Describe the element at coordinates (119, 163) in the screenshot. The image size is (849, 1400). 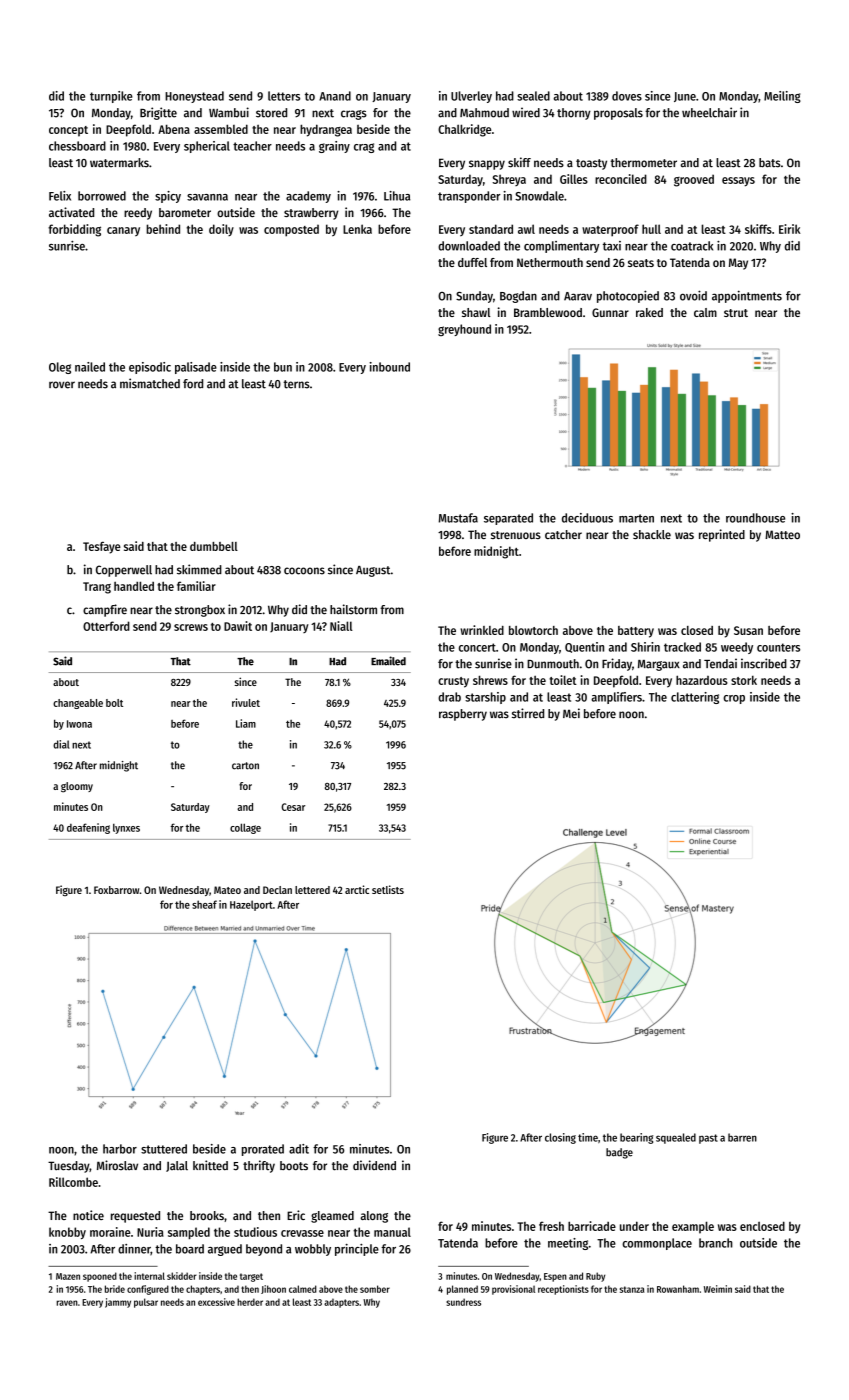
I see `watermarks` at that location.
